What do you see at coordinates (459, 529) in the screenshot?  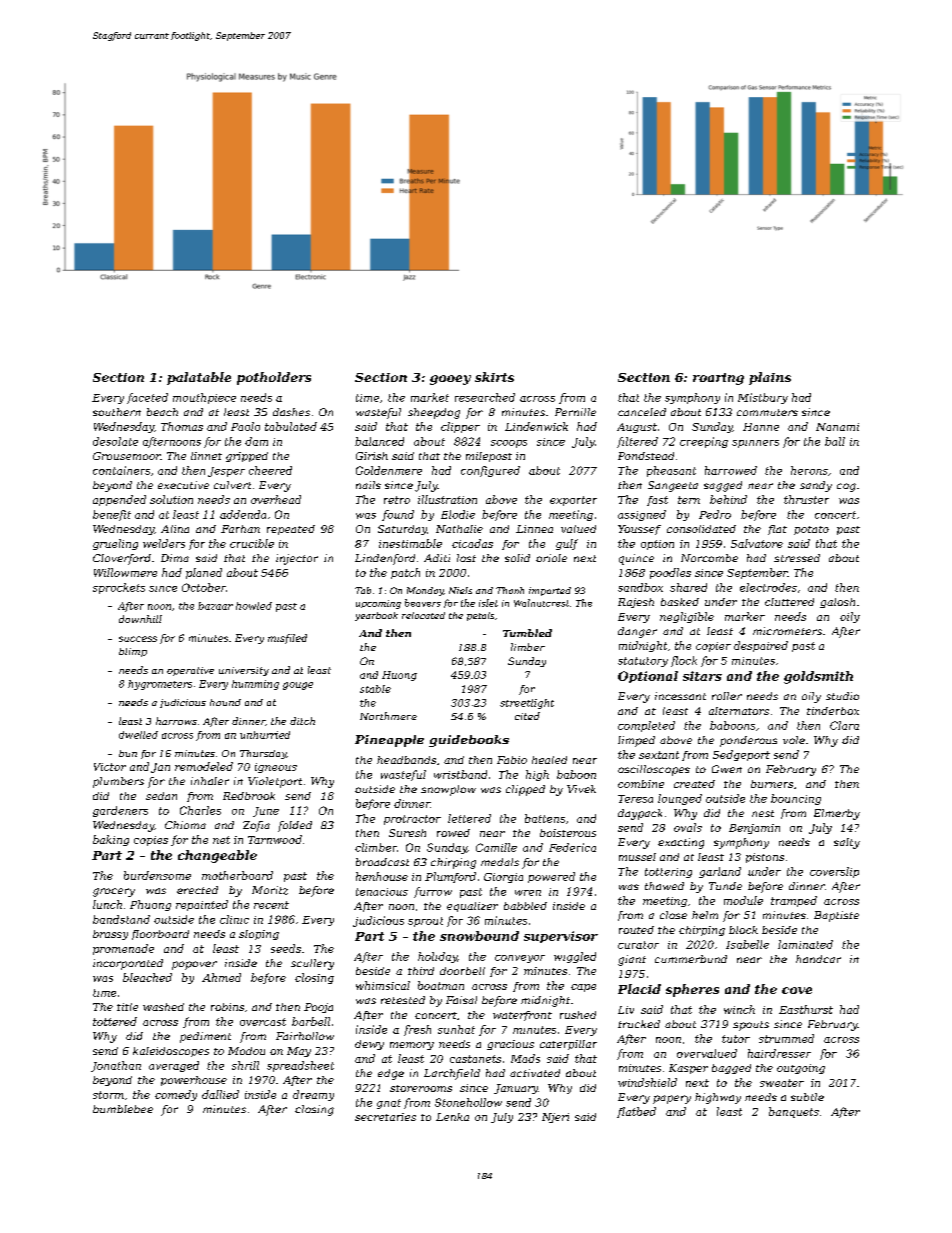 I see `Nathalie` at bounding box center [459, 529].
